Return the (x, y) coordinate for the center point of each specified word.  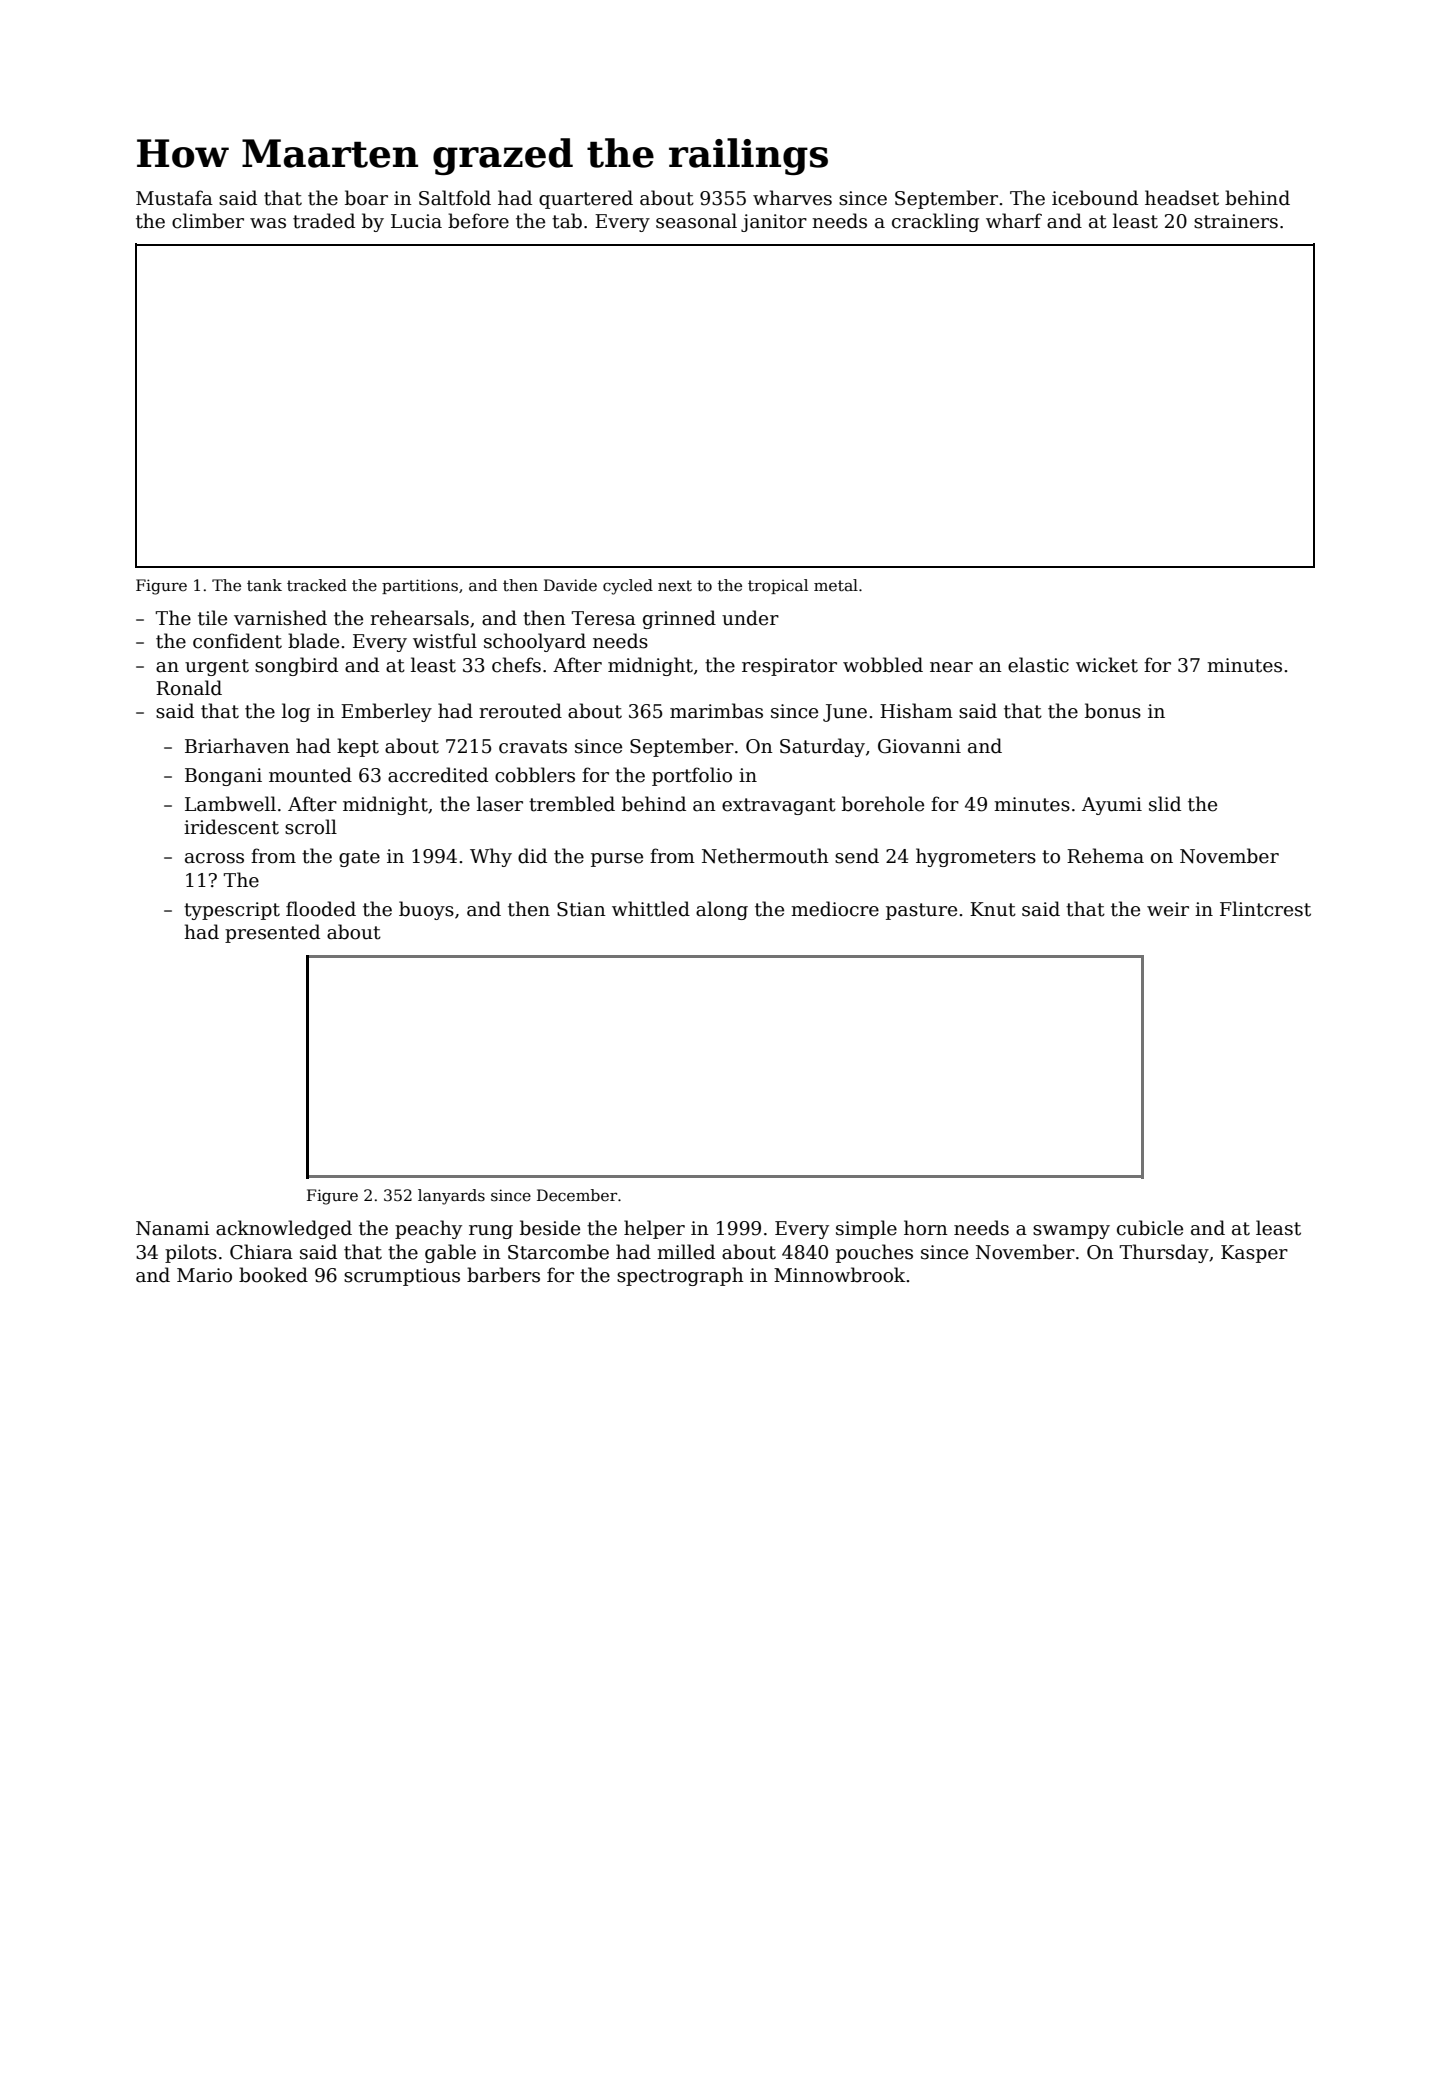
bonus (1113, 711)
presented (272, 933)
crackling (935, 222)
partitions (420, 586)
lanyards (451, 1197)
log (296, 712)
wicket (1107, 665)
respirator (789, 667)
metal (836, 585)
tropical (778, 586)
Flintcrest (1265, 909)
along (722, 910)
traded (324, 221)
